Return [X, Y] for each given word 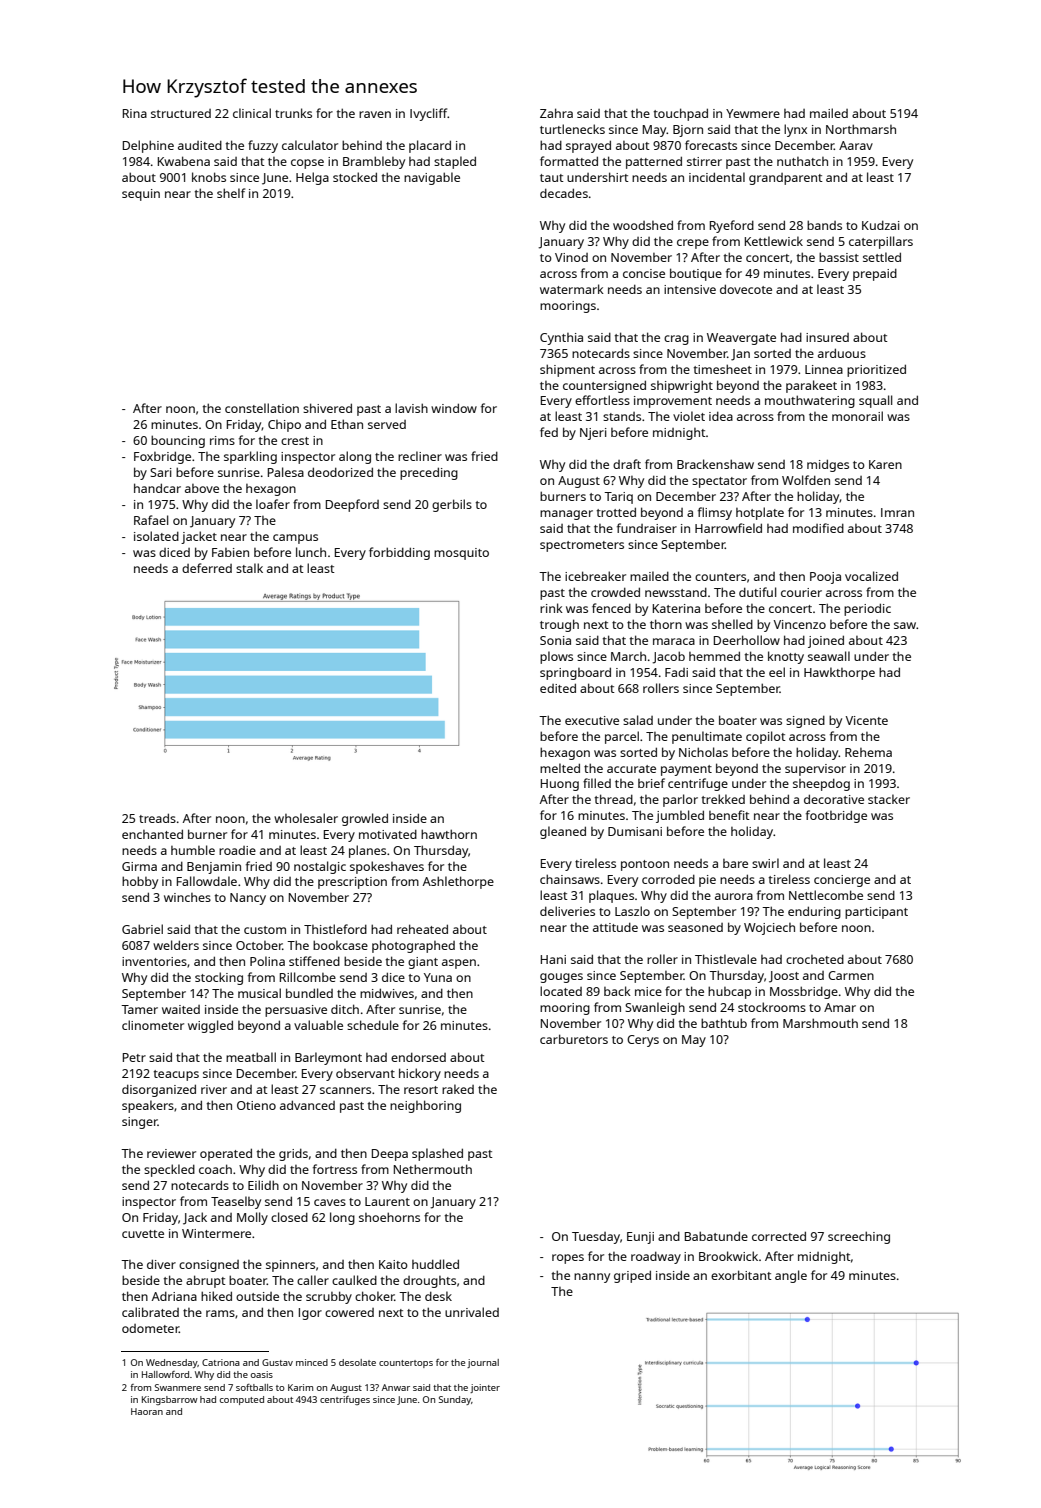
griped [632, 1276]
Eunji [640, 1238]
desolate [357, 1362]
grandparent [786, 179]
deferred [207, 568]
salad [638, 720]
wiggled [210, 1026]
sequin [141, 195]
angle [791, 1276]
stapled [455, 162]
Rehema [868, 752]
